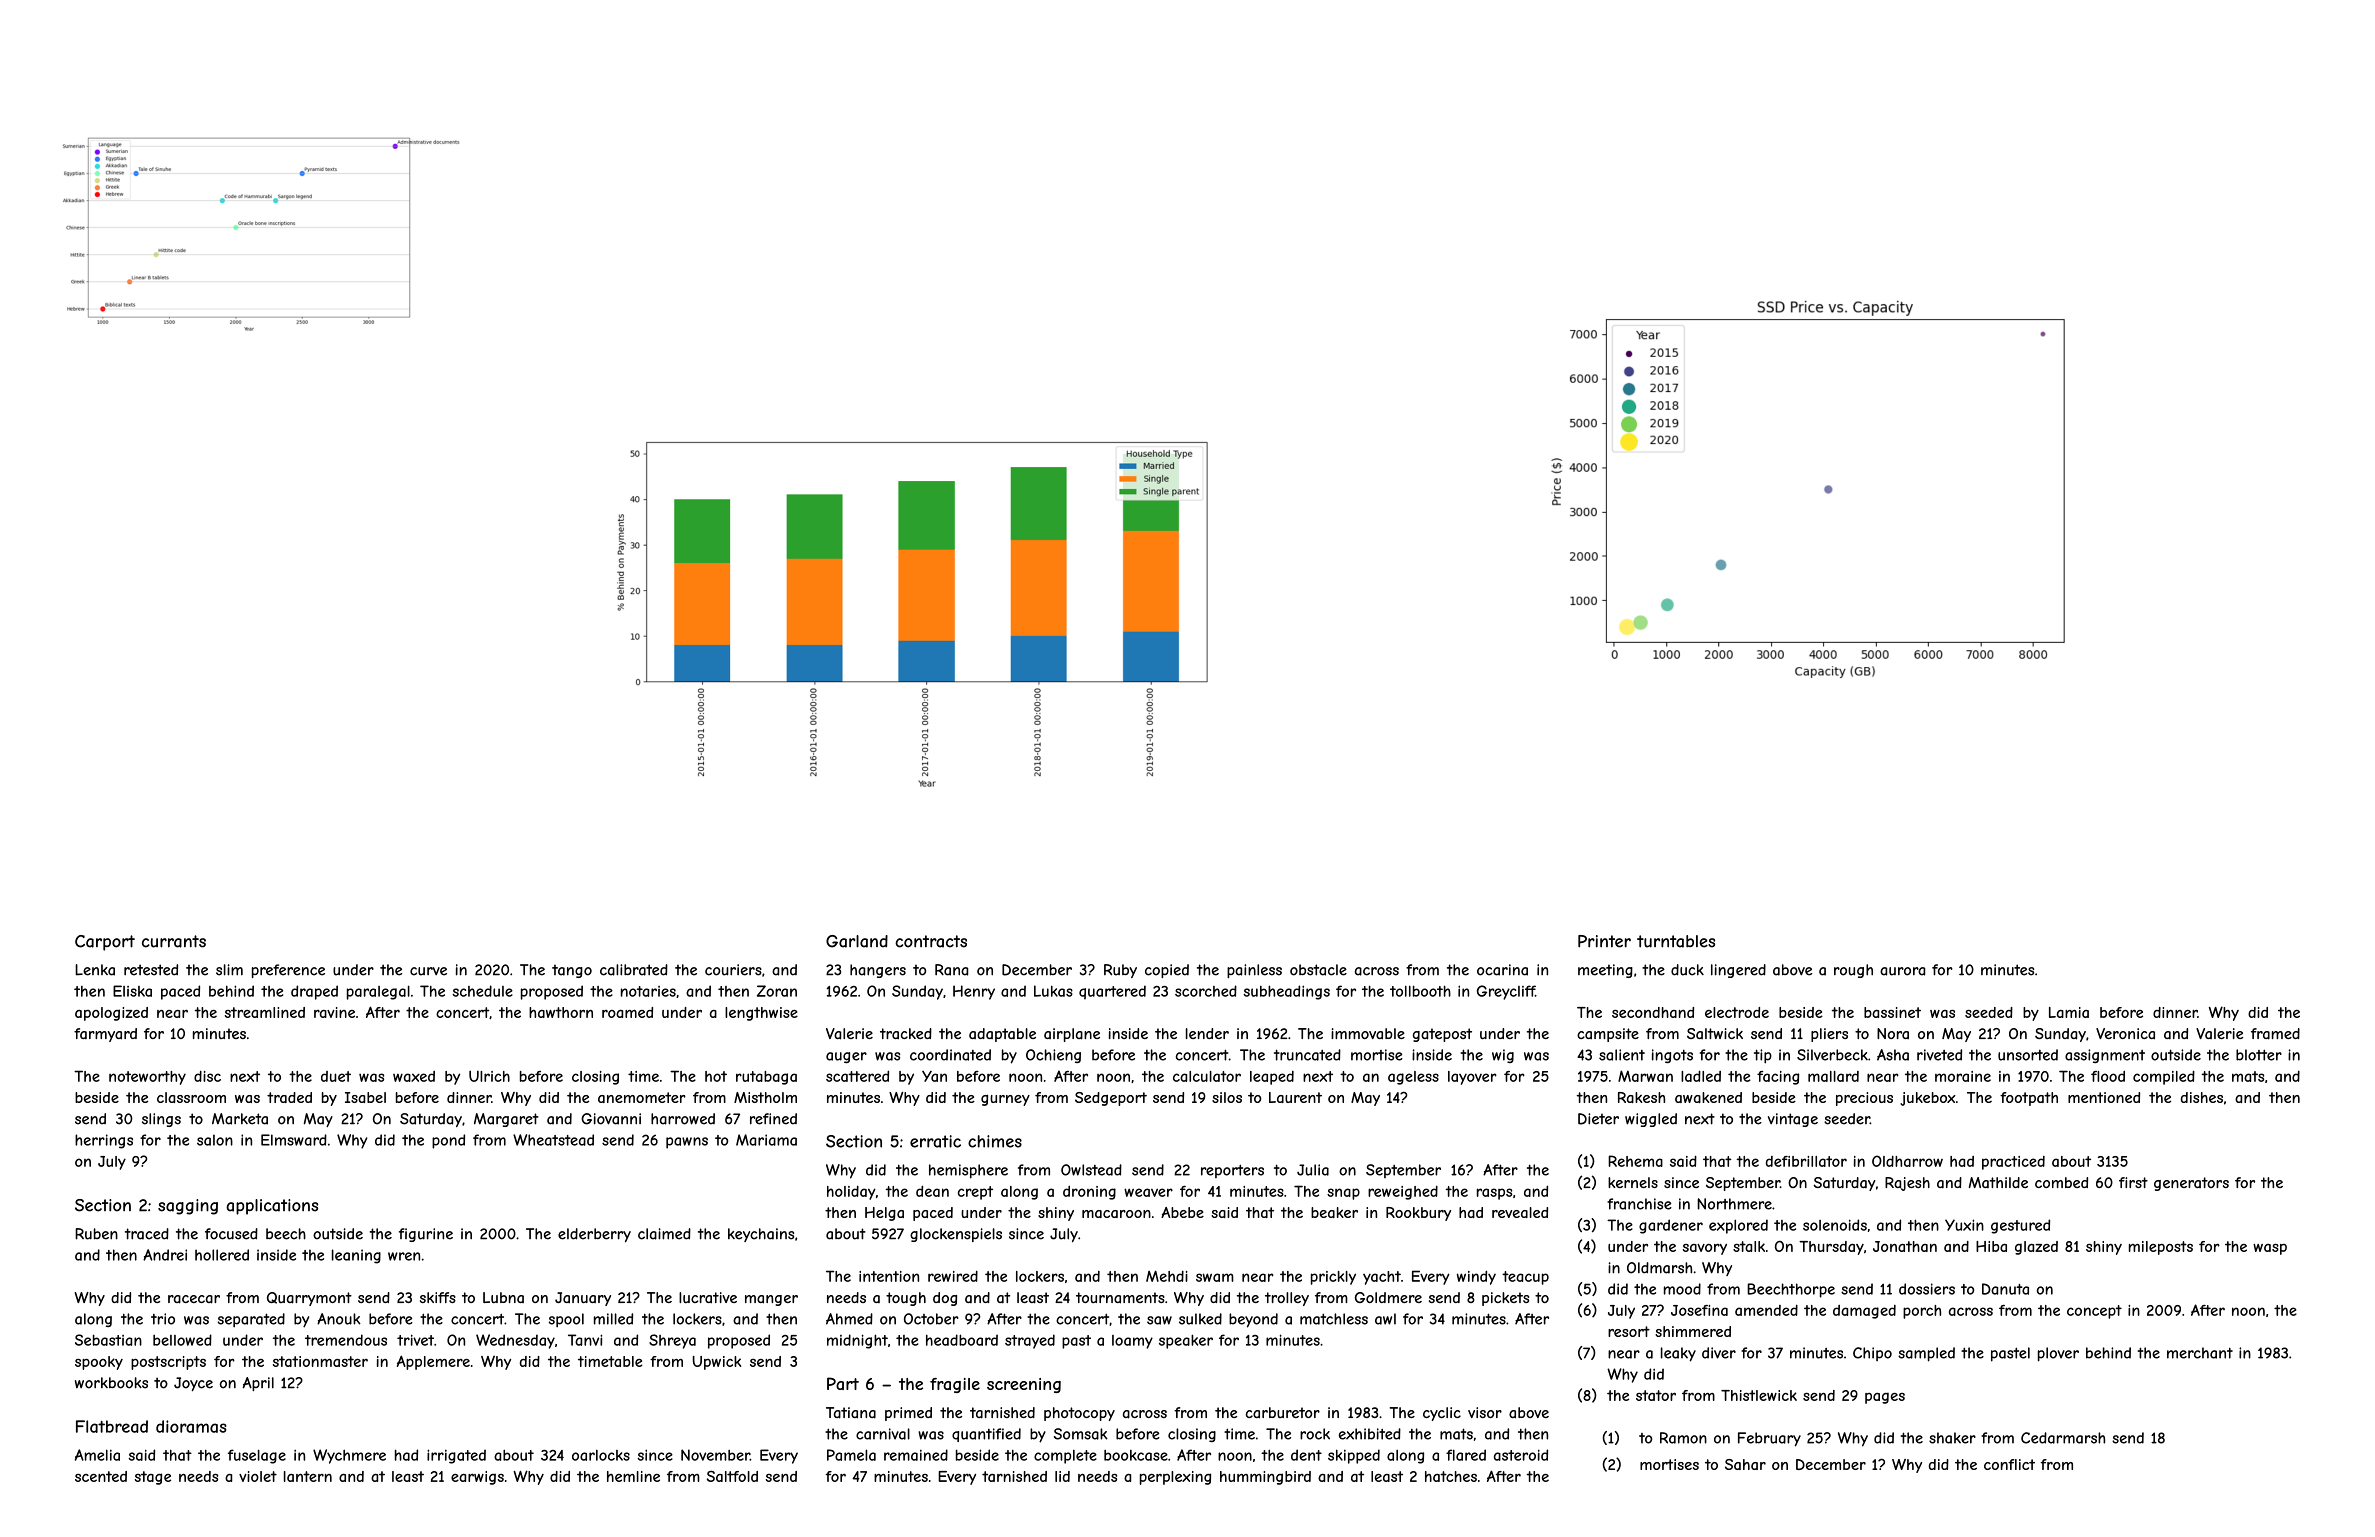 This document has height=1537, width=2375. I want to click on fragile, so click(955, 1385).
